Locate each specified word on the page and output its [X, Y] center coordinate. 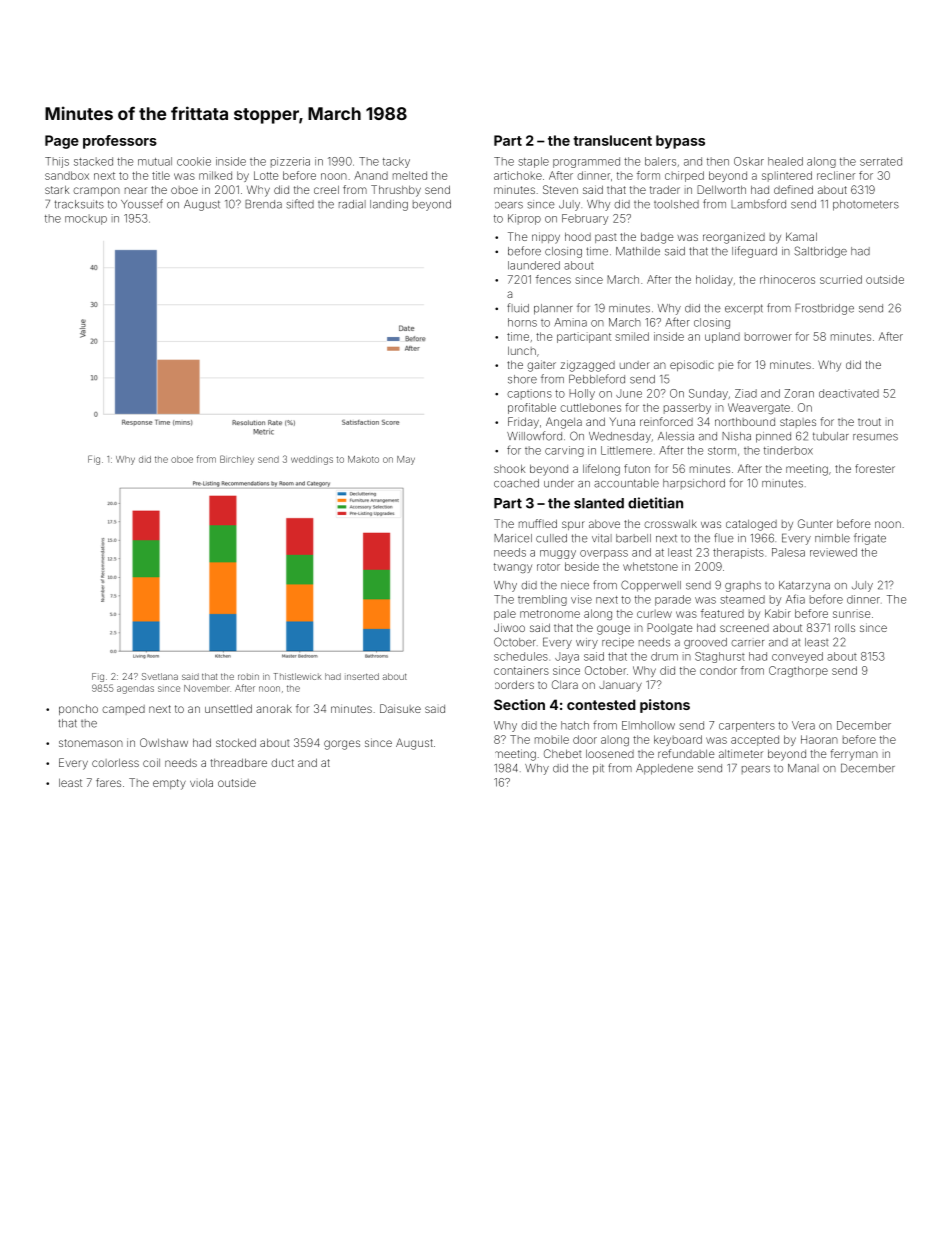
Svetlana [160, 676]
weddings [312, 460]
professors [120, 142]
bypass [680, 142]
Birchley [237, 460]
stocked [236, 742]
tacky [396, 162]
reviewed [833, 552]
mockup [86, 219]
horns [522, 322]
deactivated [849, 393]
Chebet [563, 753]
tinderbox [788, 450]
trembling [542, 600]
